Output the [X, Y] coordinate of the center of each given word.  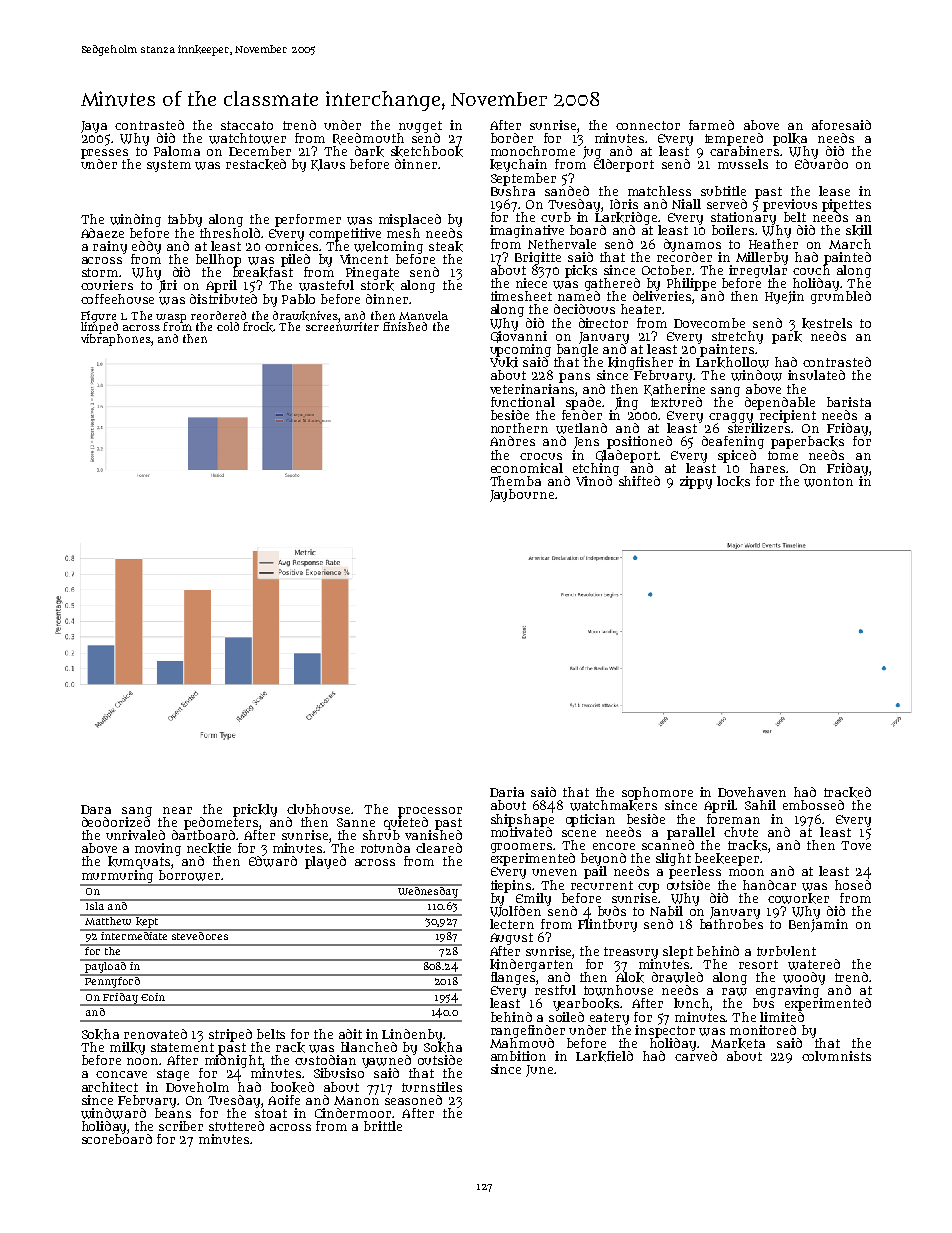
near [177, 810]
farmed [711, 125]
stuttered [236, 1126]
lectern [512, 924]
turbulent [786, 951]
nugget [420, 127]
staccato [247, 125]
